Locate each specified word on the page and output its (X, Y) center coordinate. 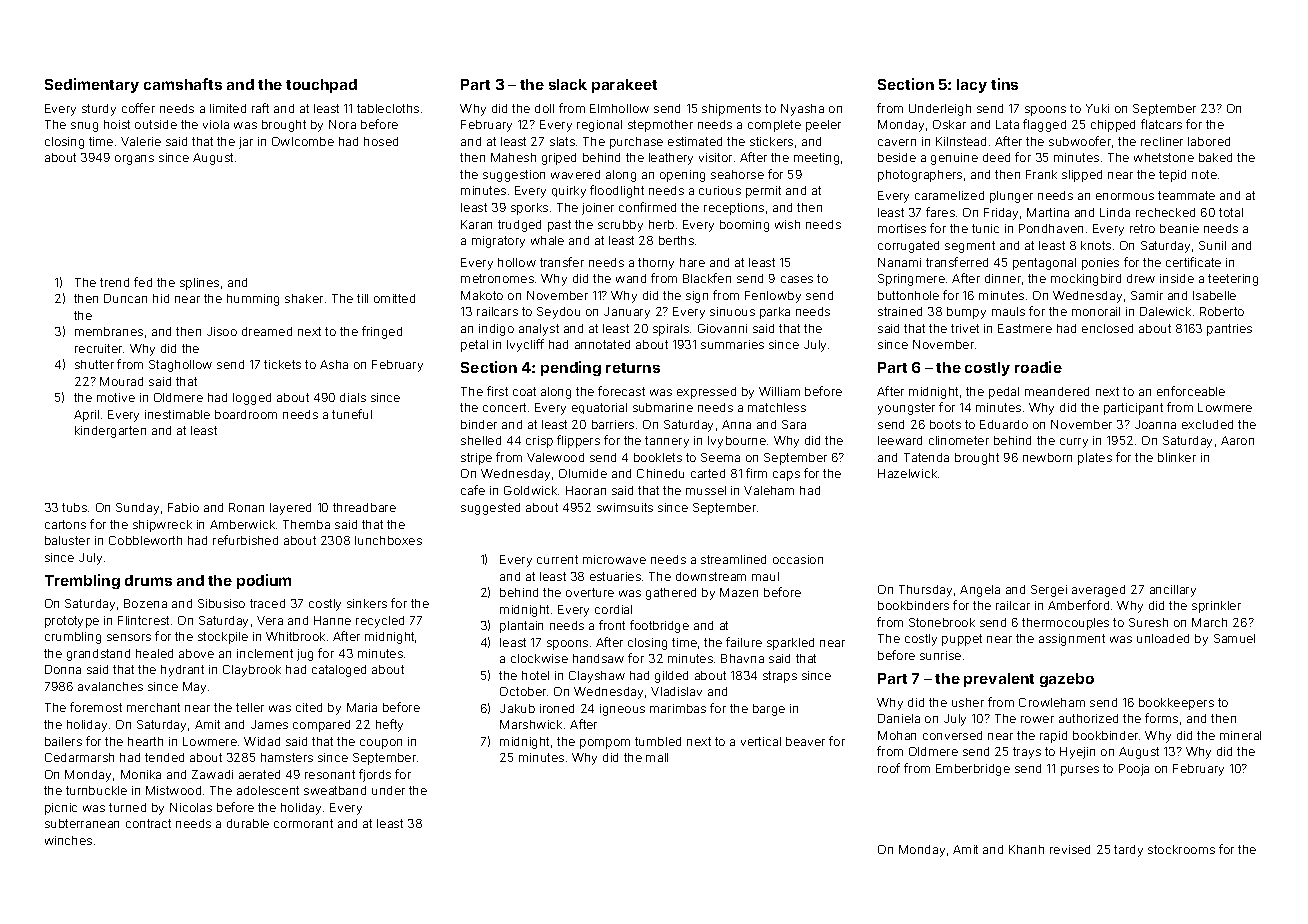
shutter (94, 364)
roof (889, 768)
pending (571, 368)
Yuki (1097, 108)
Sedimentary (92, 85)
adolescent (268, 790)
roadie (1038, 367)
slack (568, 84)
